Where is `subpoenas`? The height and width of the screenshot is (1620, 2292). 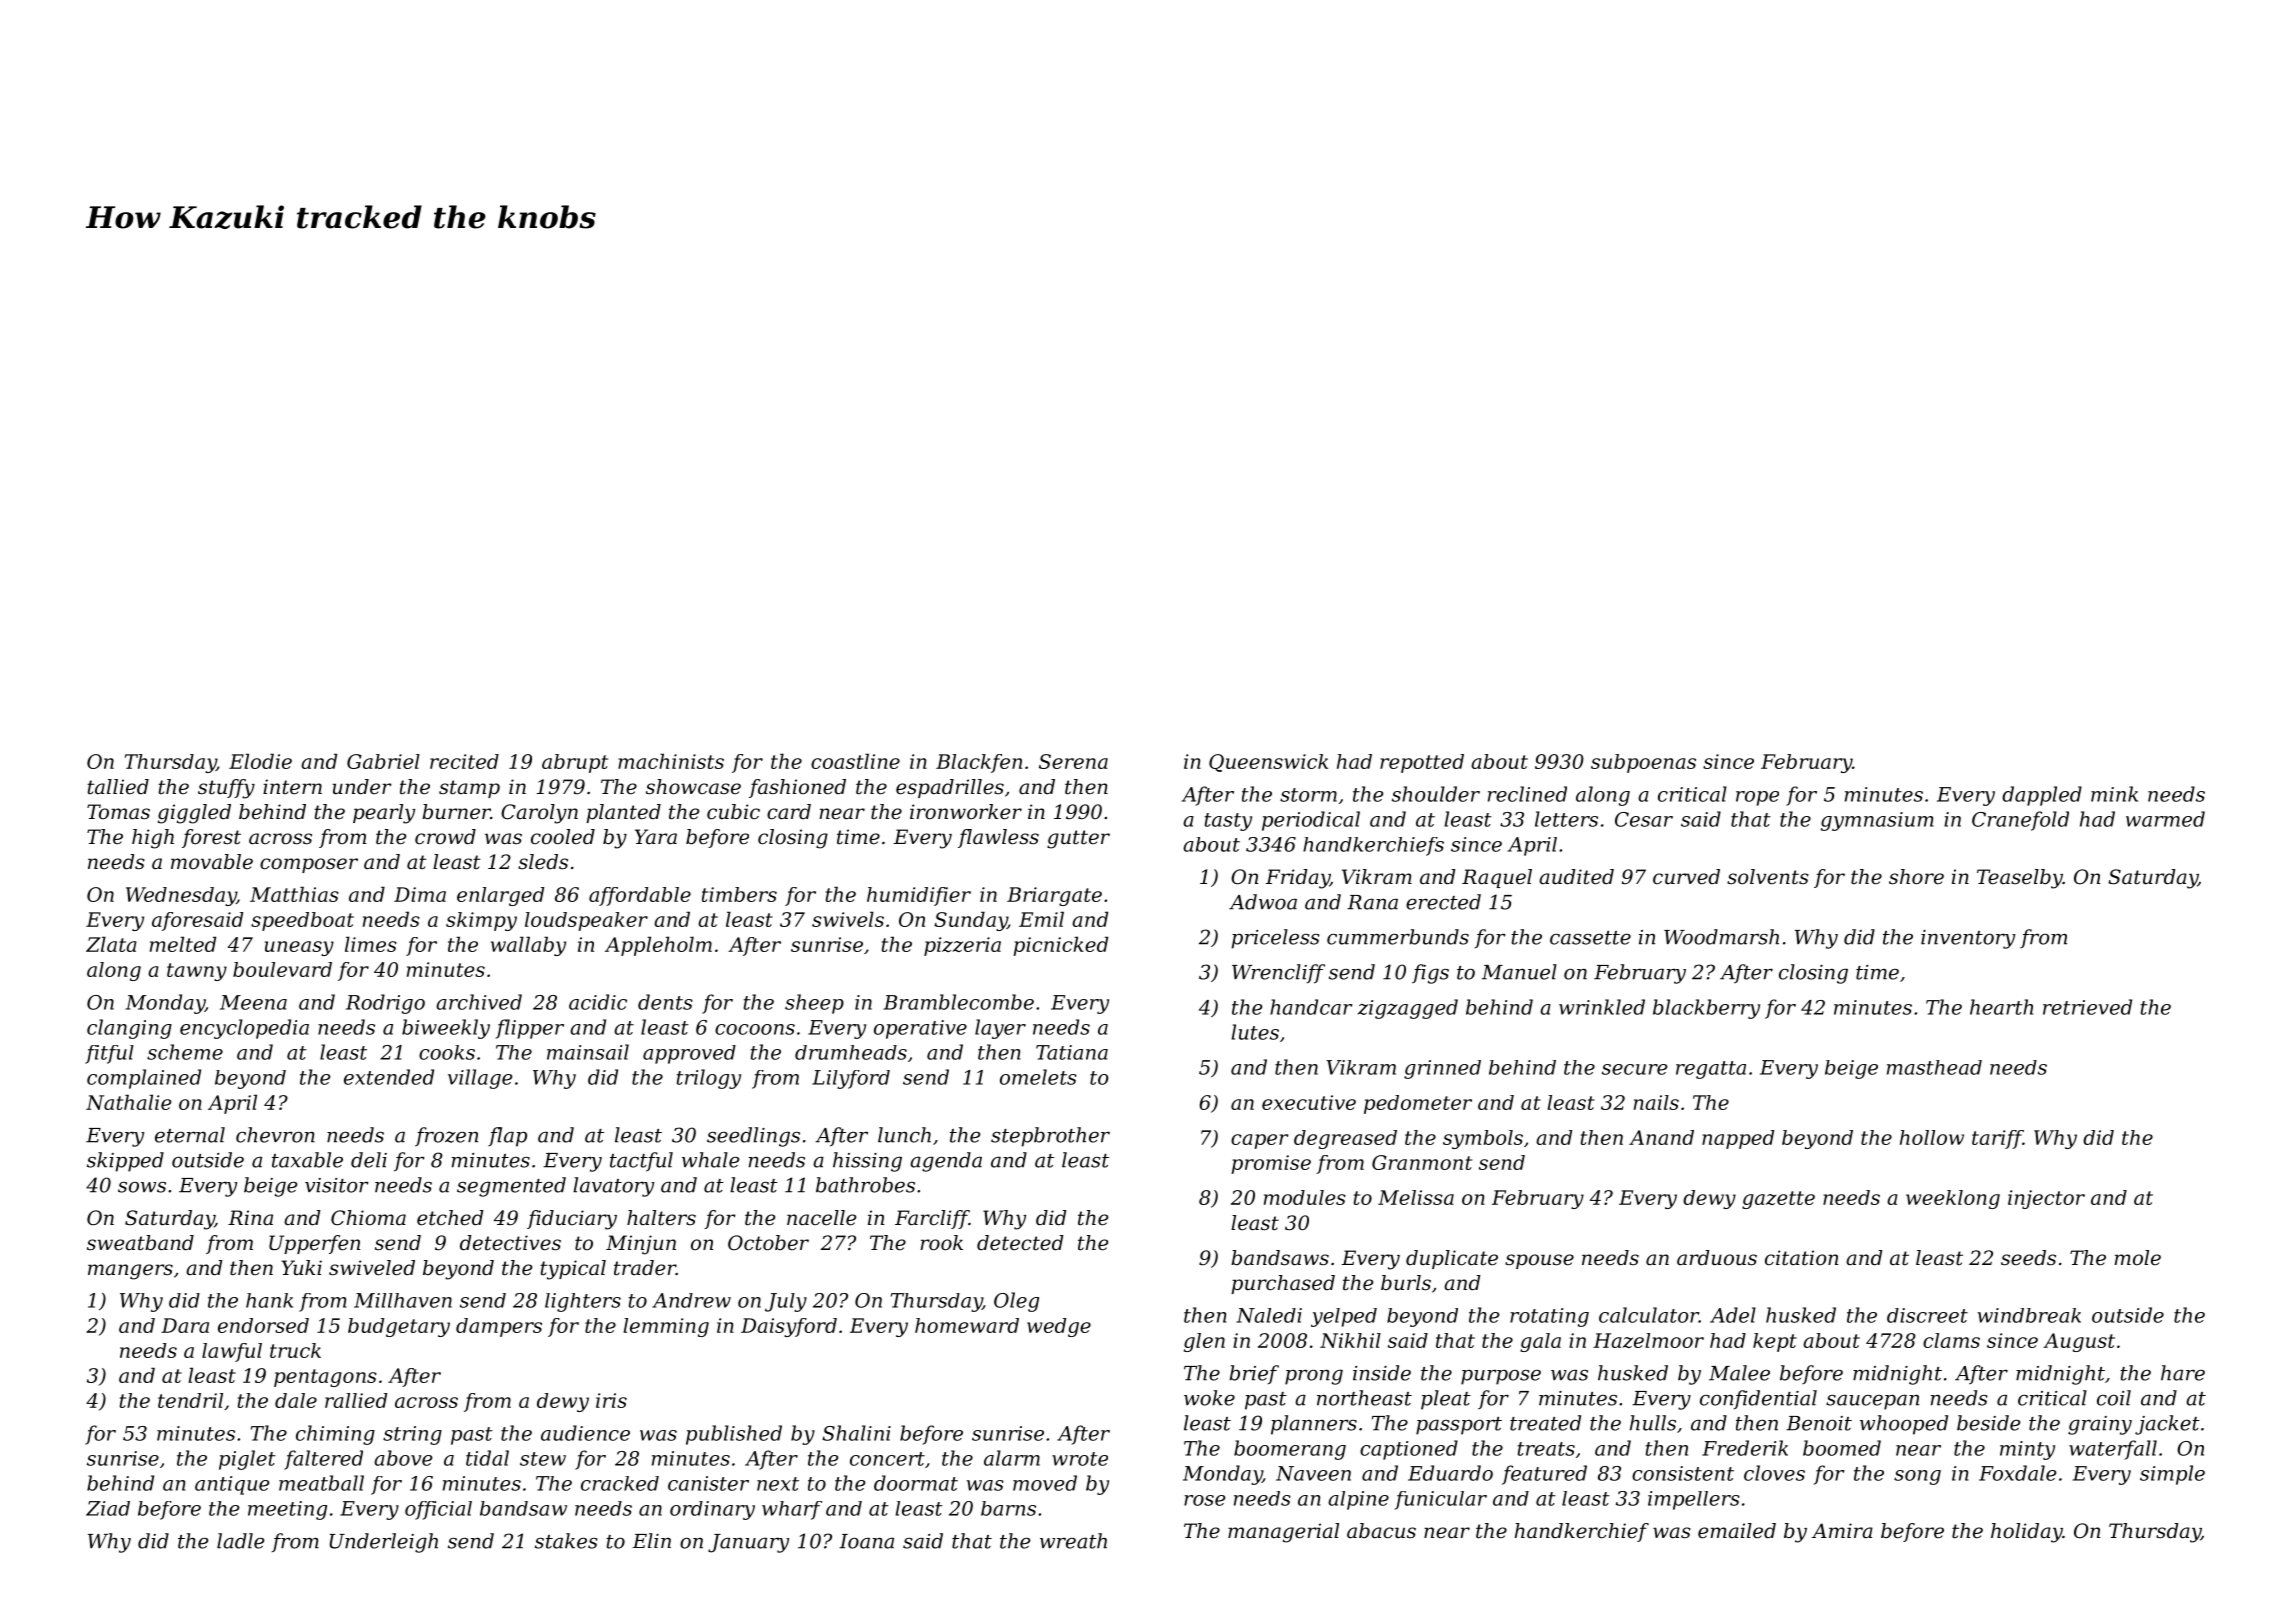 subpoenas is located at coordinates (1643, 763).
